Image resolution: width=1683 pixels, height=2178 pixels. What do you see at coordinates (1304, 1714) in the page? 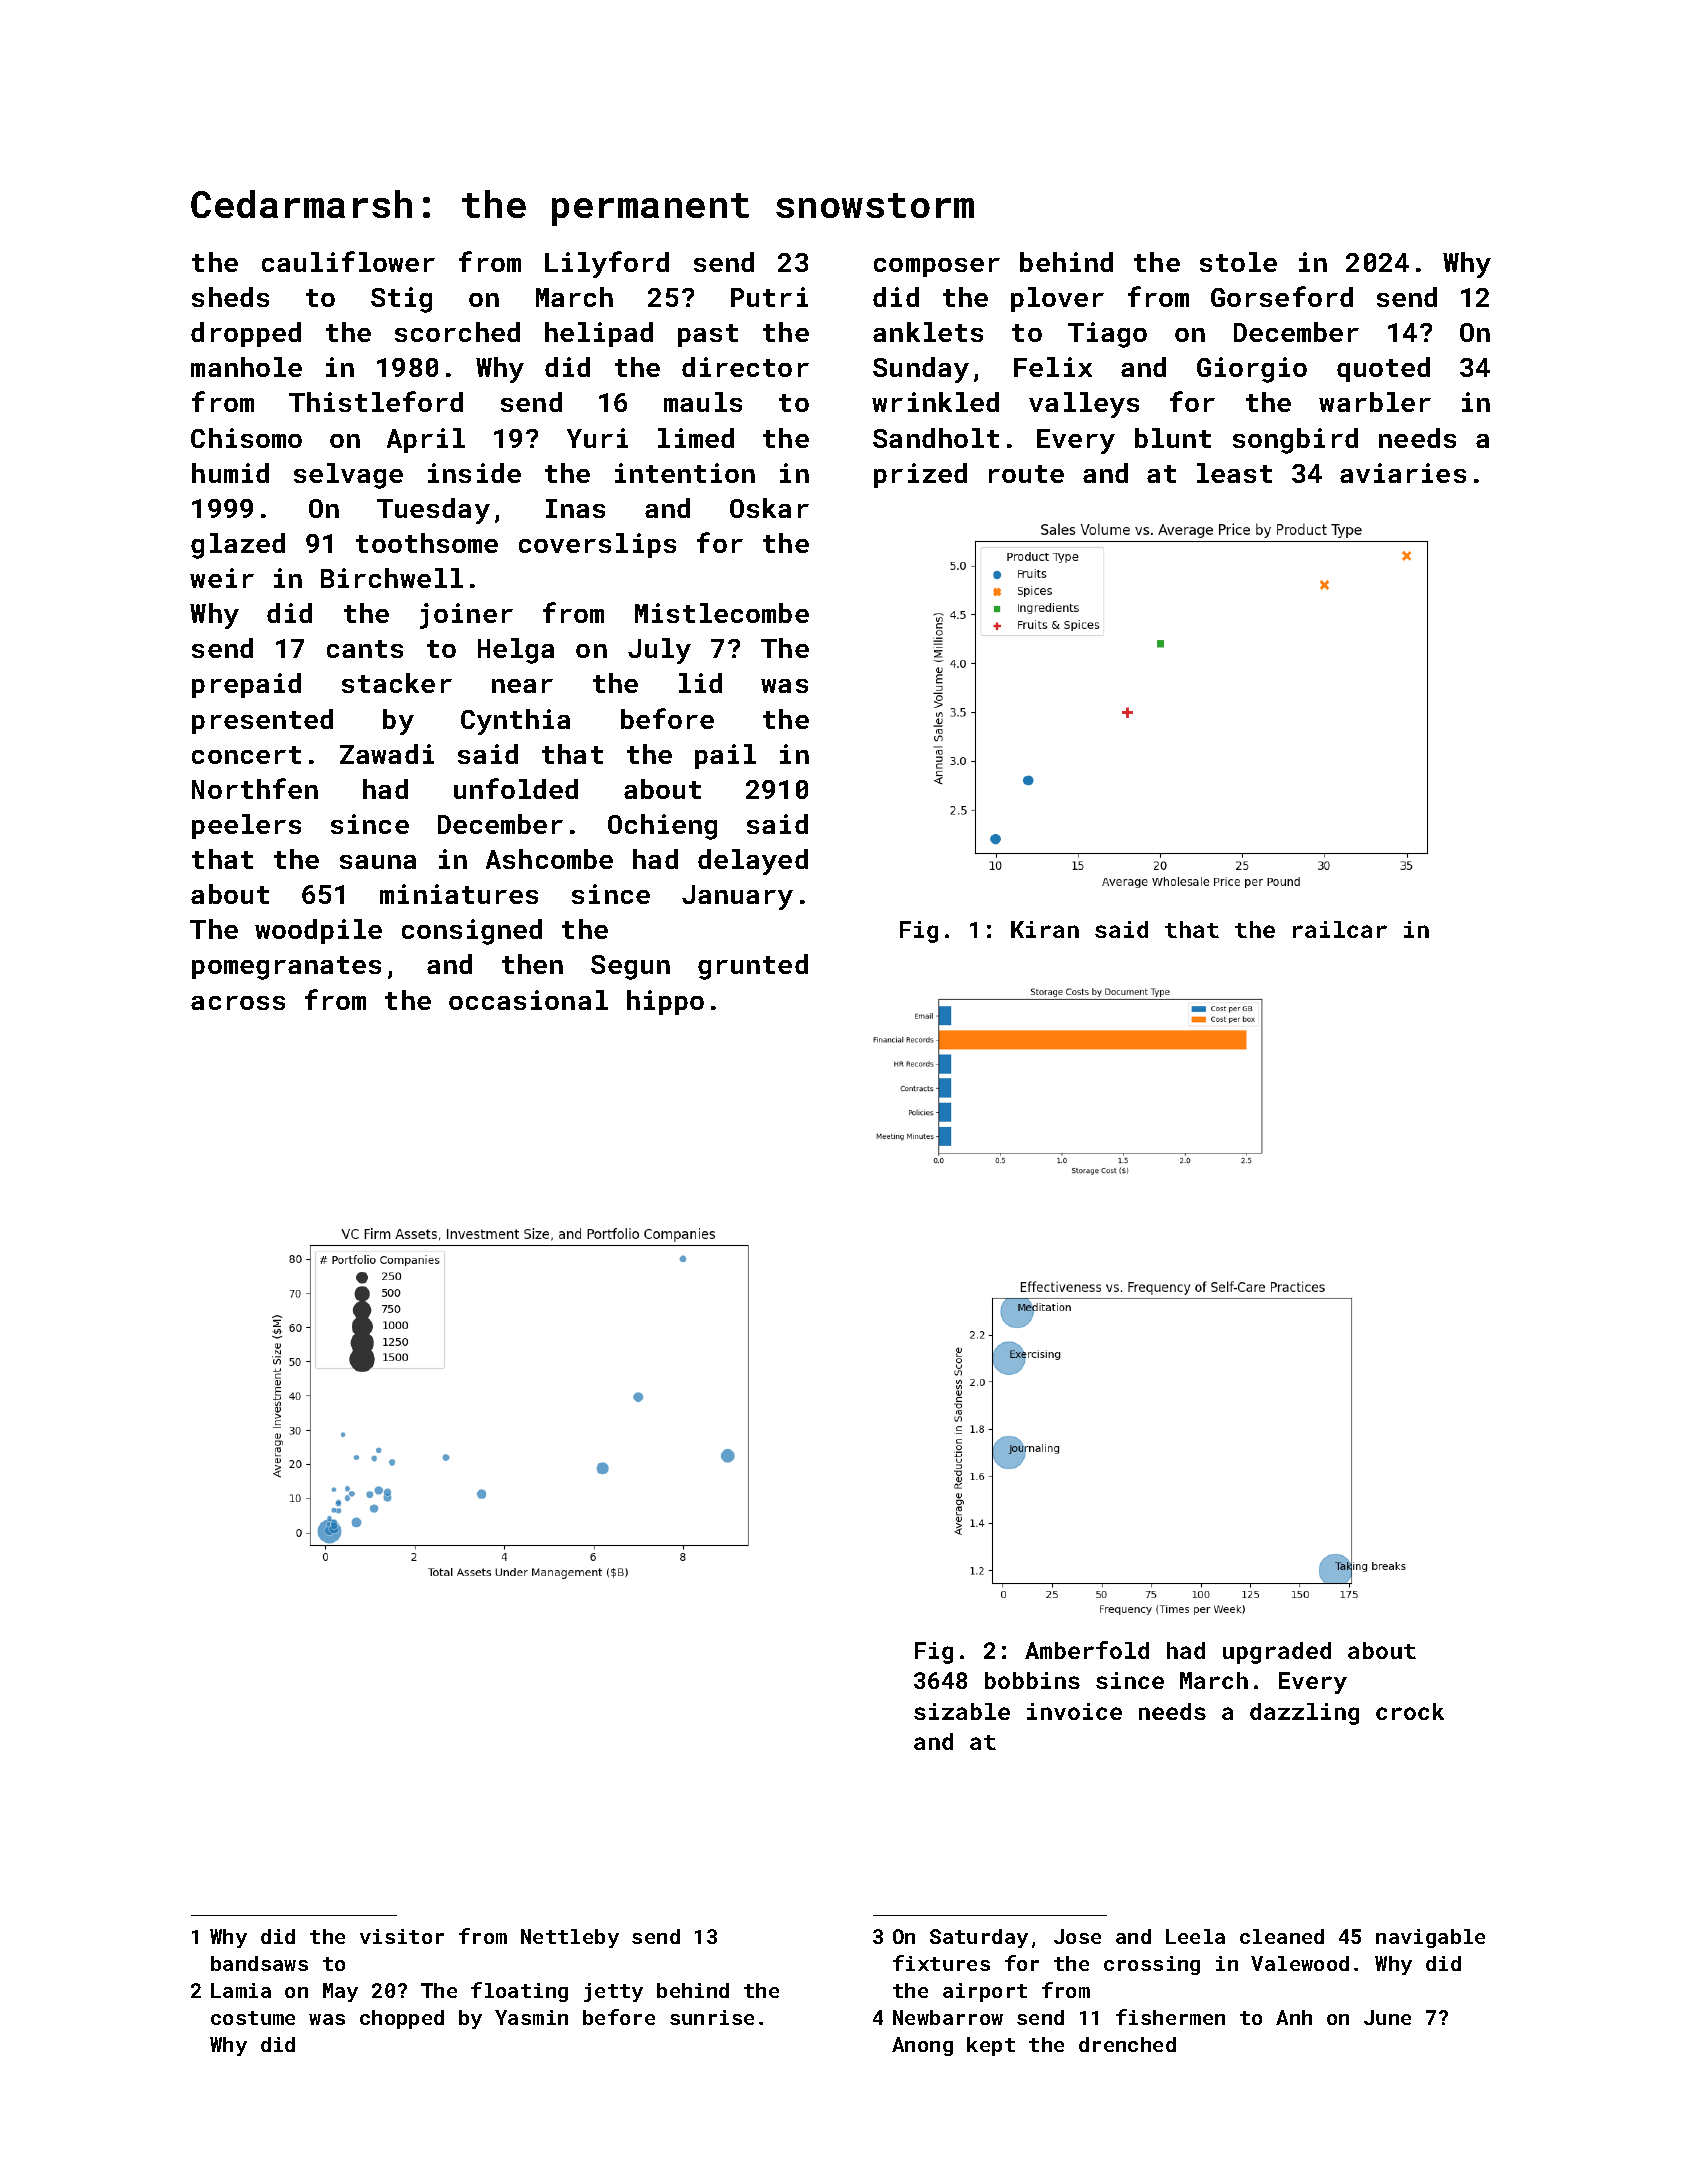
I see `dazzling` at bounding box center [1304, 1714].
